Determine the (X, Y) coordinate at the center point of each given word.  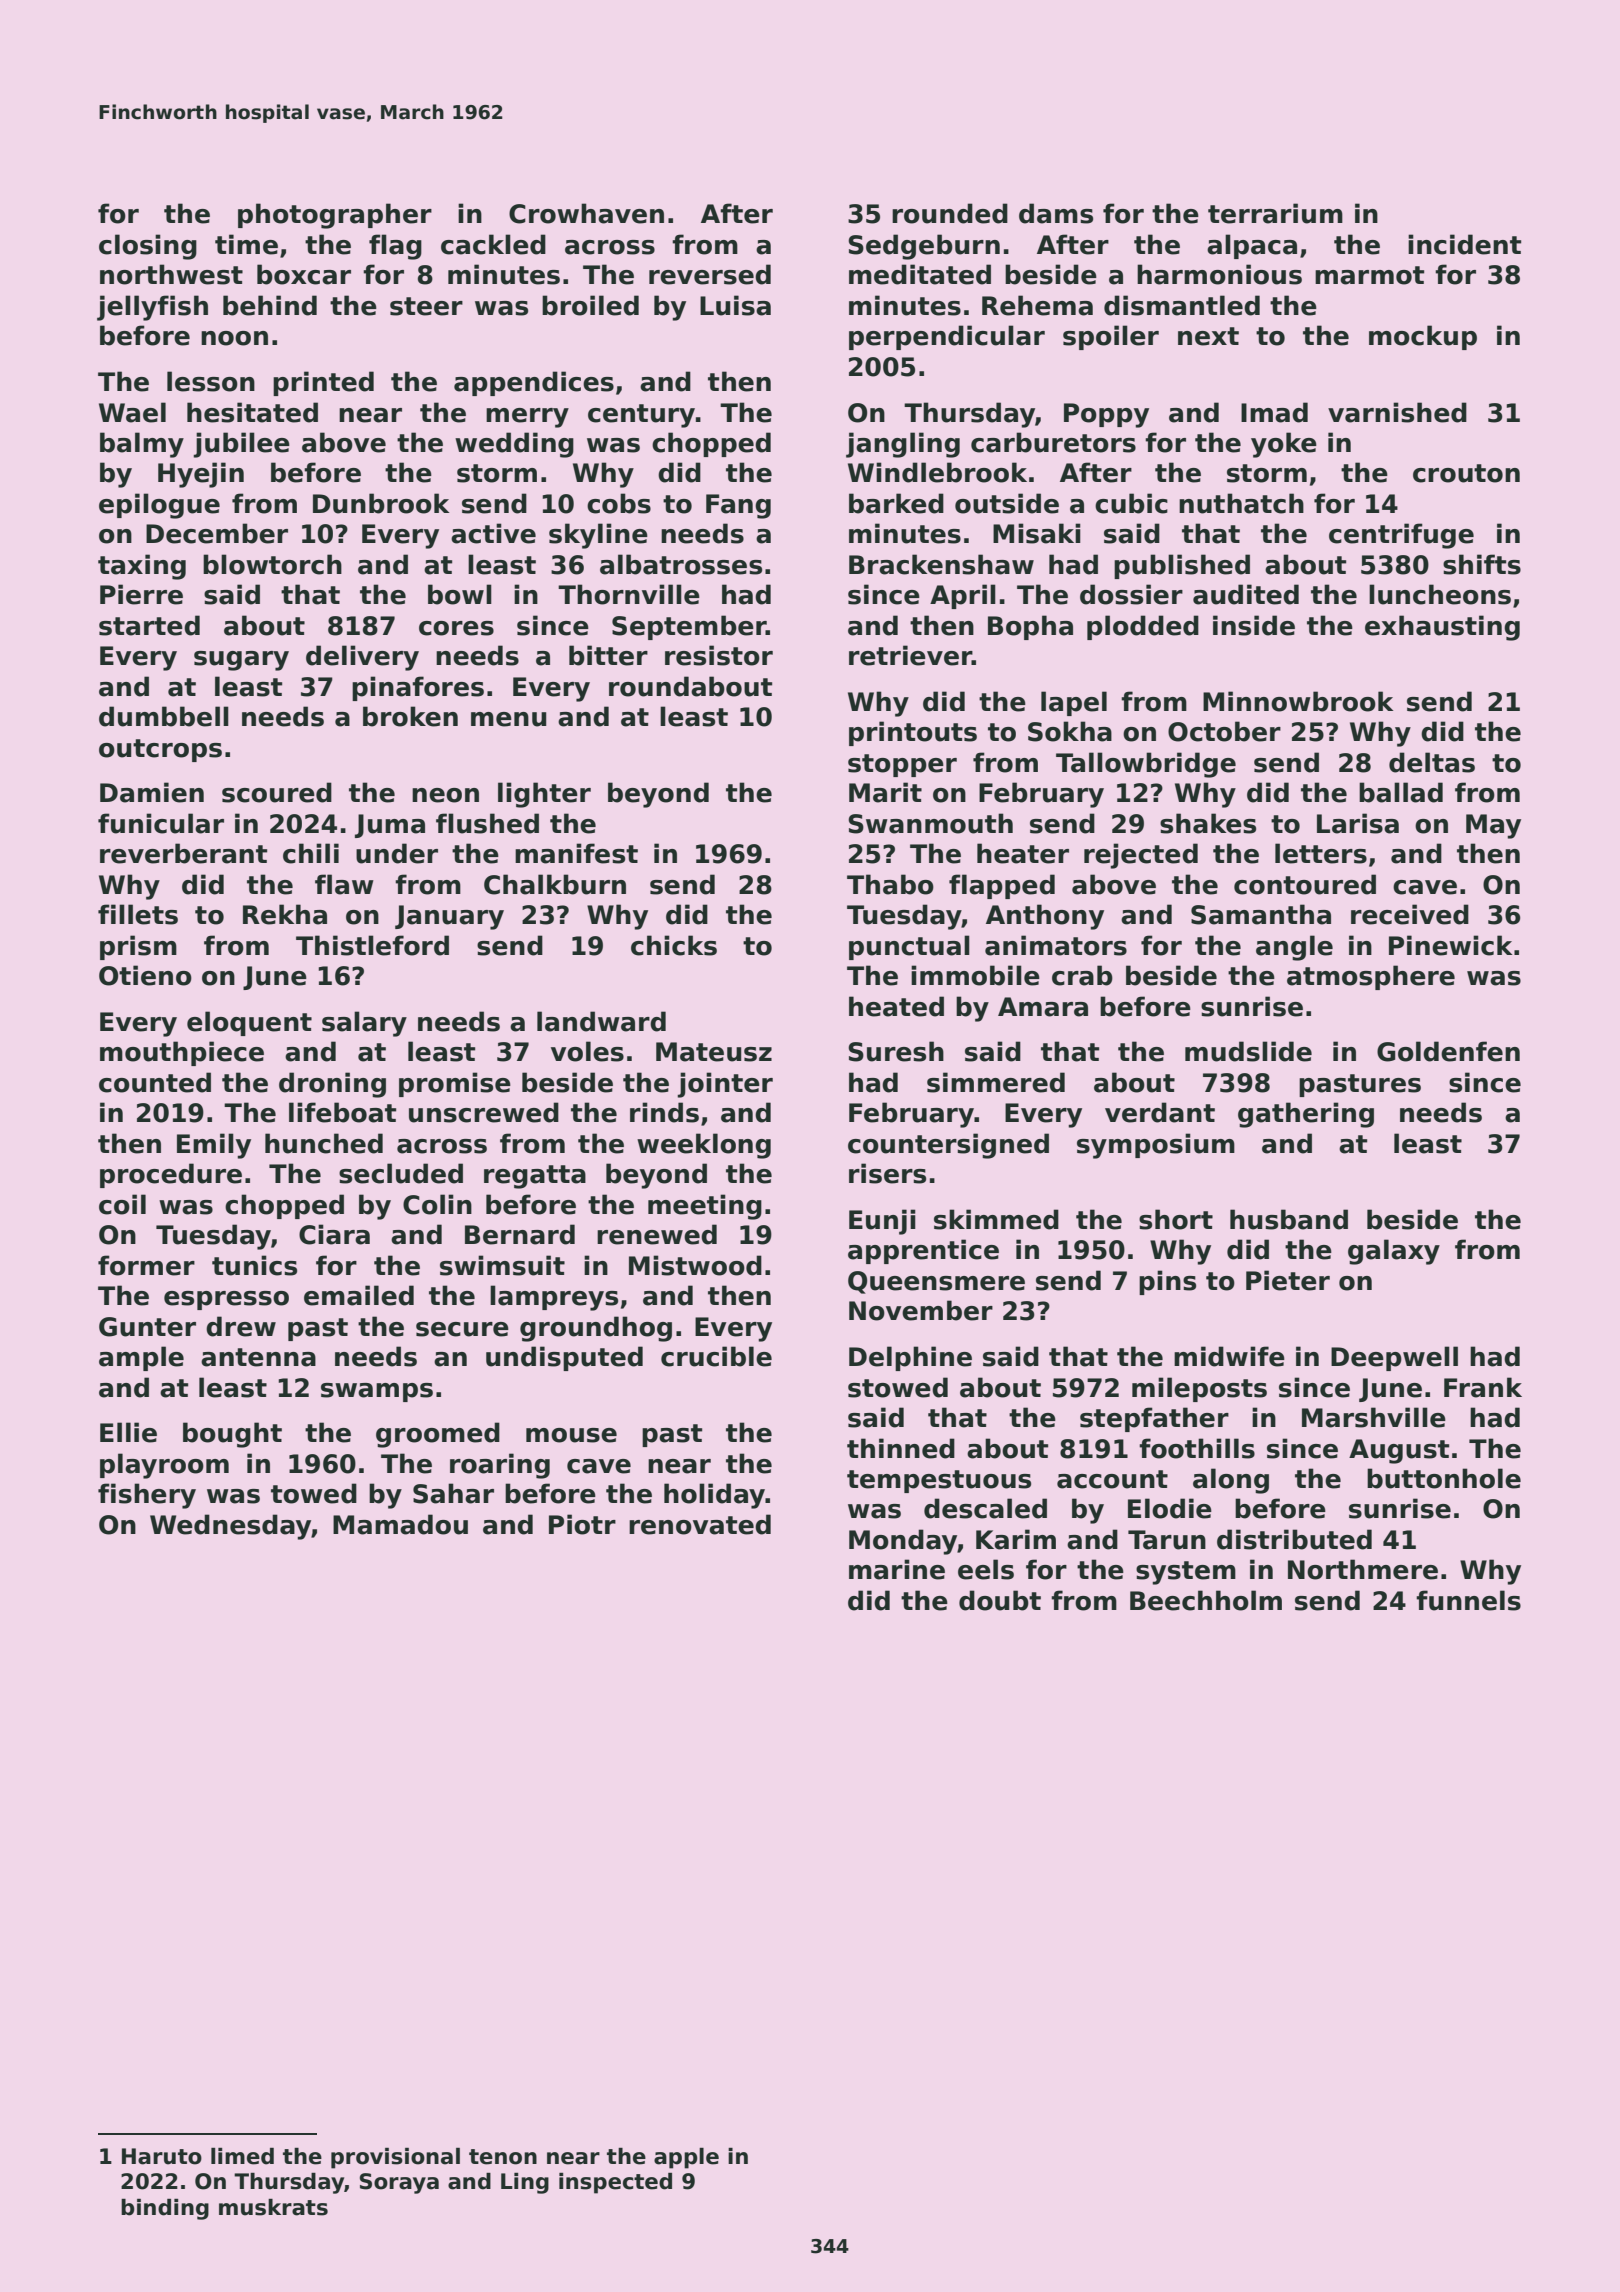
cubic (1131, 503)
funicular (161, 823)
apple (686, 2158)
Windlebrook (937, 472)
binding (165, 2209)
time (246, 244)
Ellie (128, 1432)
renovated (700, 1524)
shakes (1208, 823)
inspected (615, 2183)
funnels (1468, 1600)
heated (896, 1006)
